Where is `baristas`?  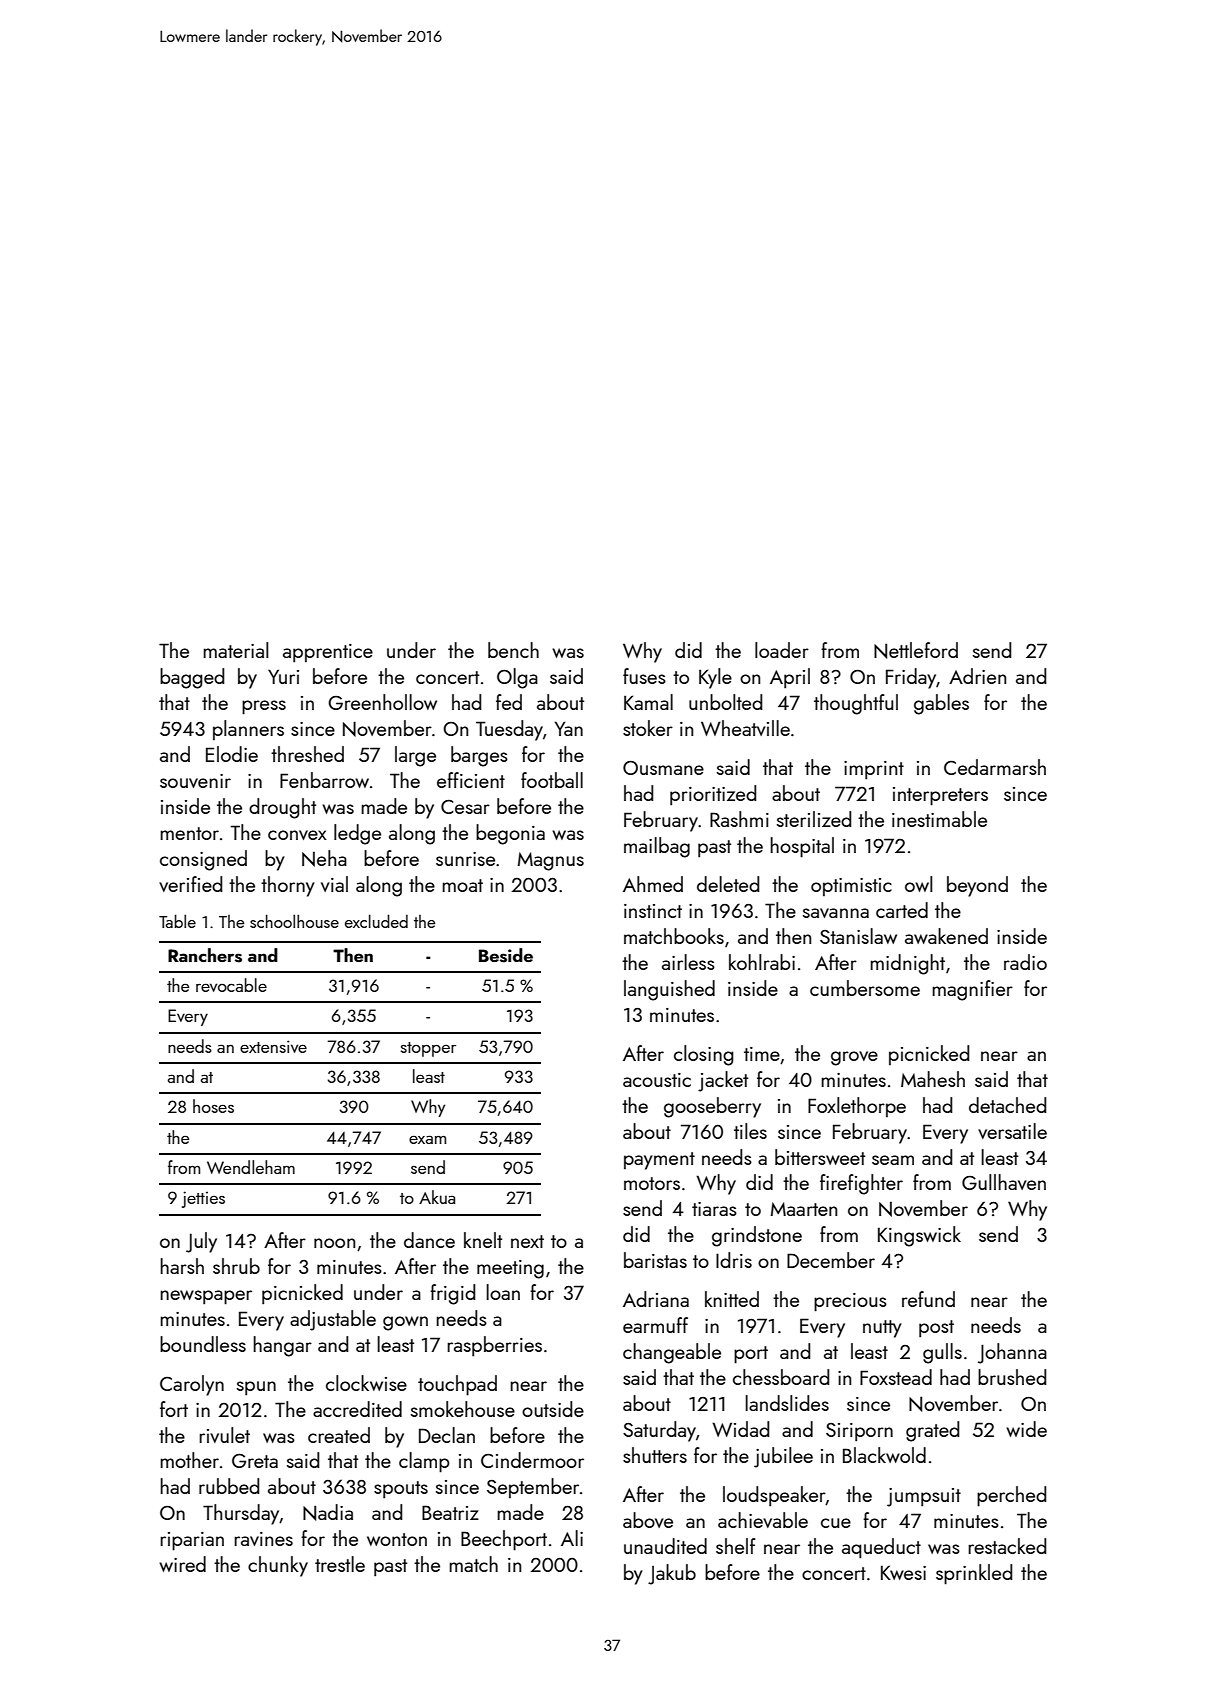
baristas is located at coordinates (655, 1260).
